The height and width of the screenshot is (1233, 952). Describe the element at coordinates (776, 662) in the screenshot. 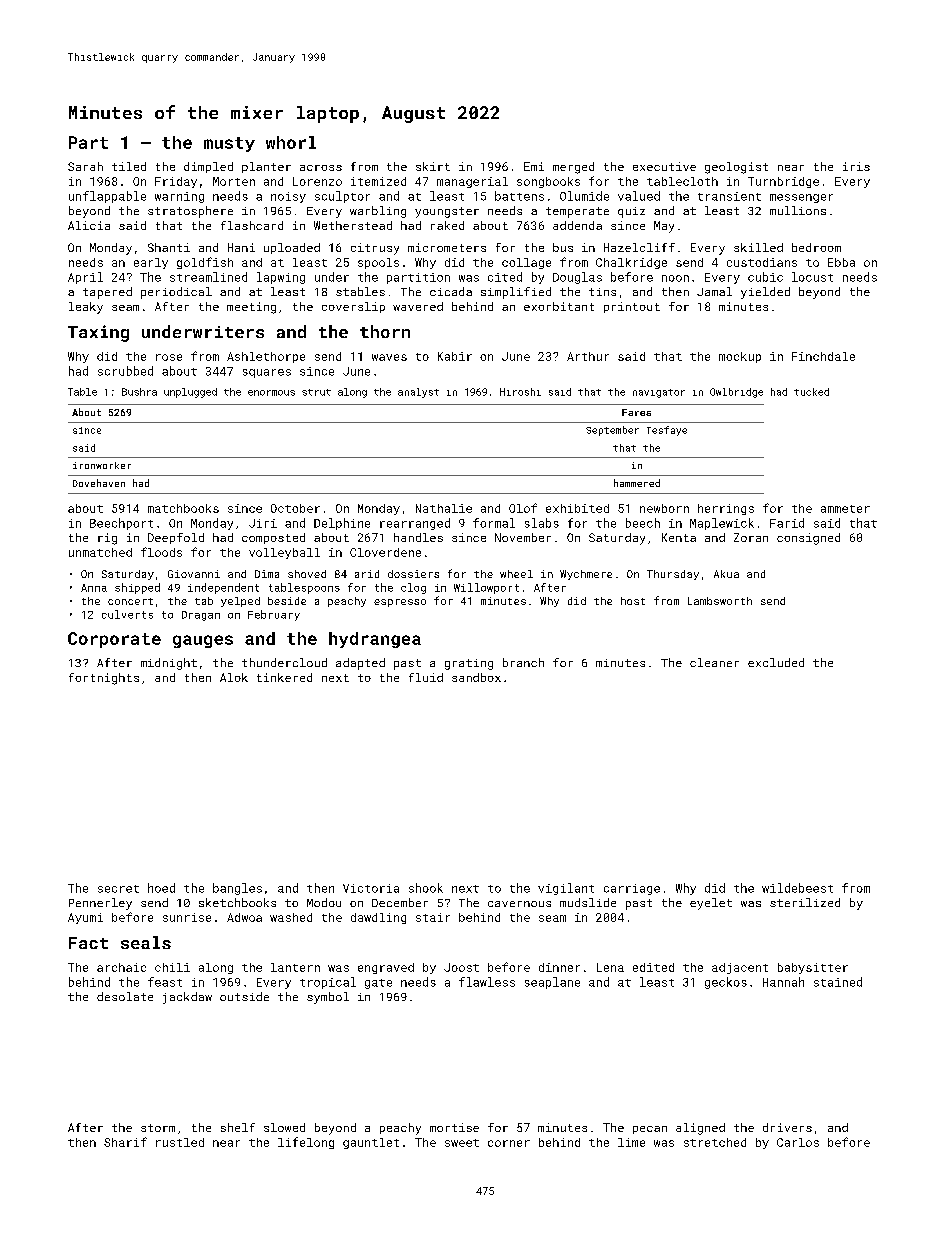

I see `excluded` at that location.
